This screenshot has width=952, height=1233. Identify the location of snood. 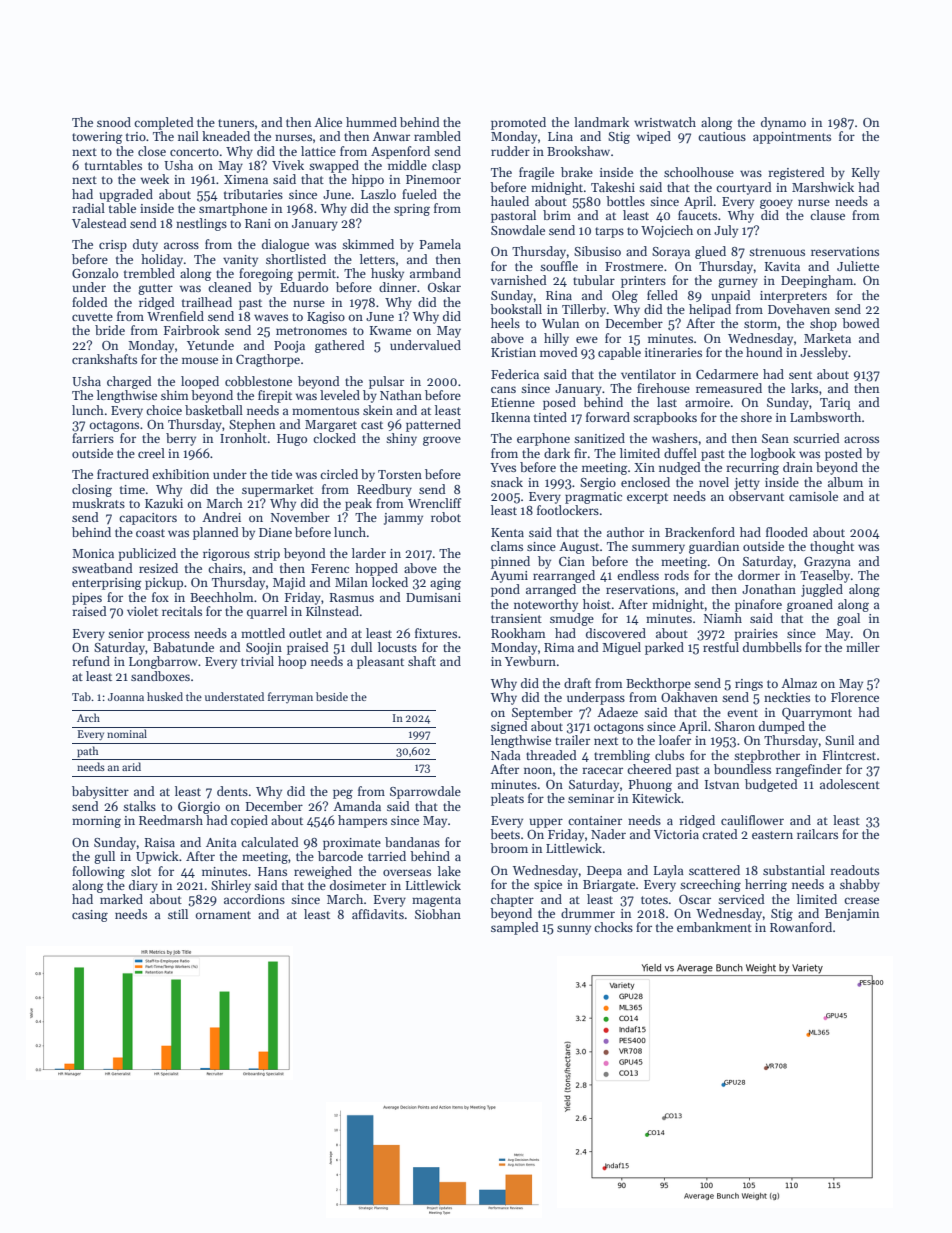
(114, 122).
